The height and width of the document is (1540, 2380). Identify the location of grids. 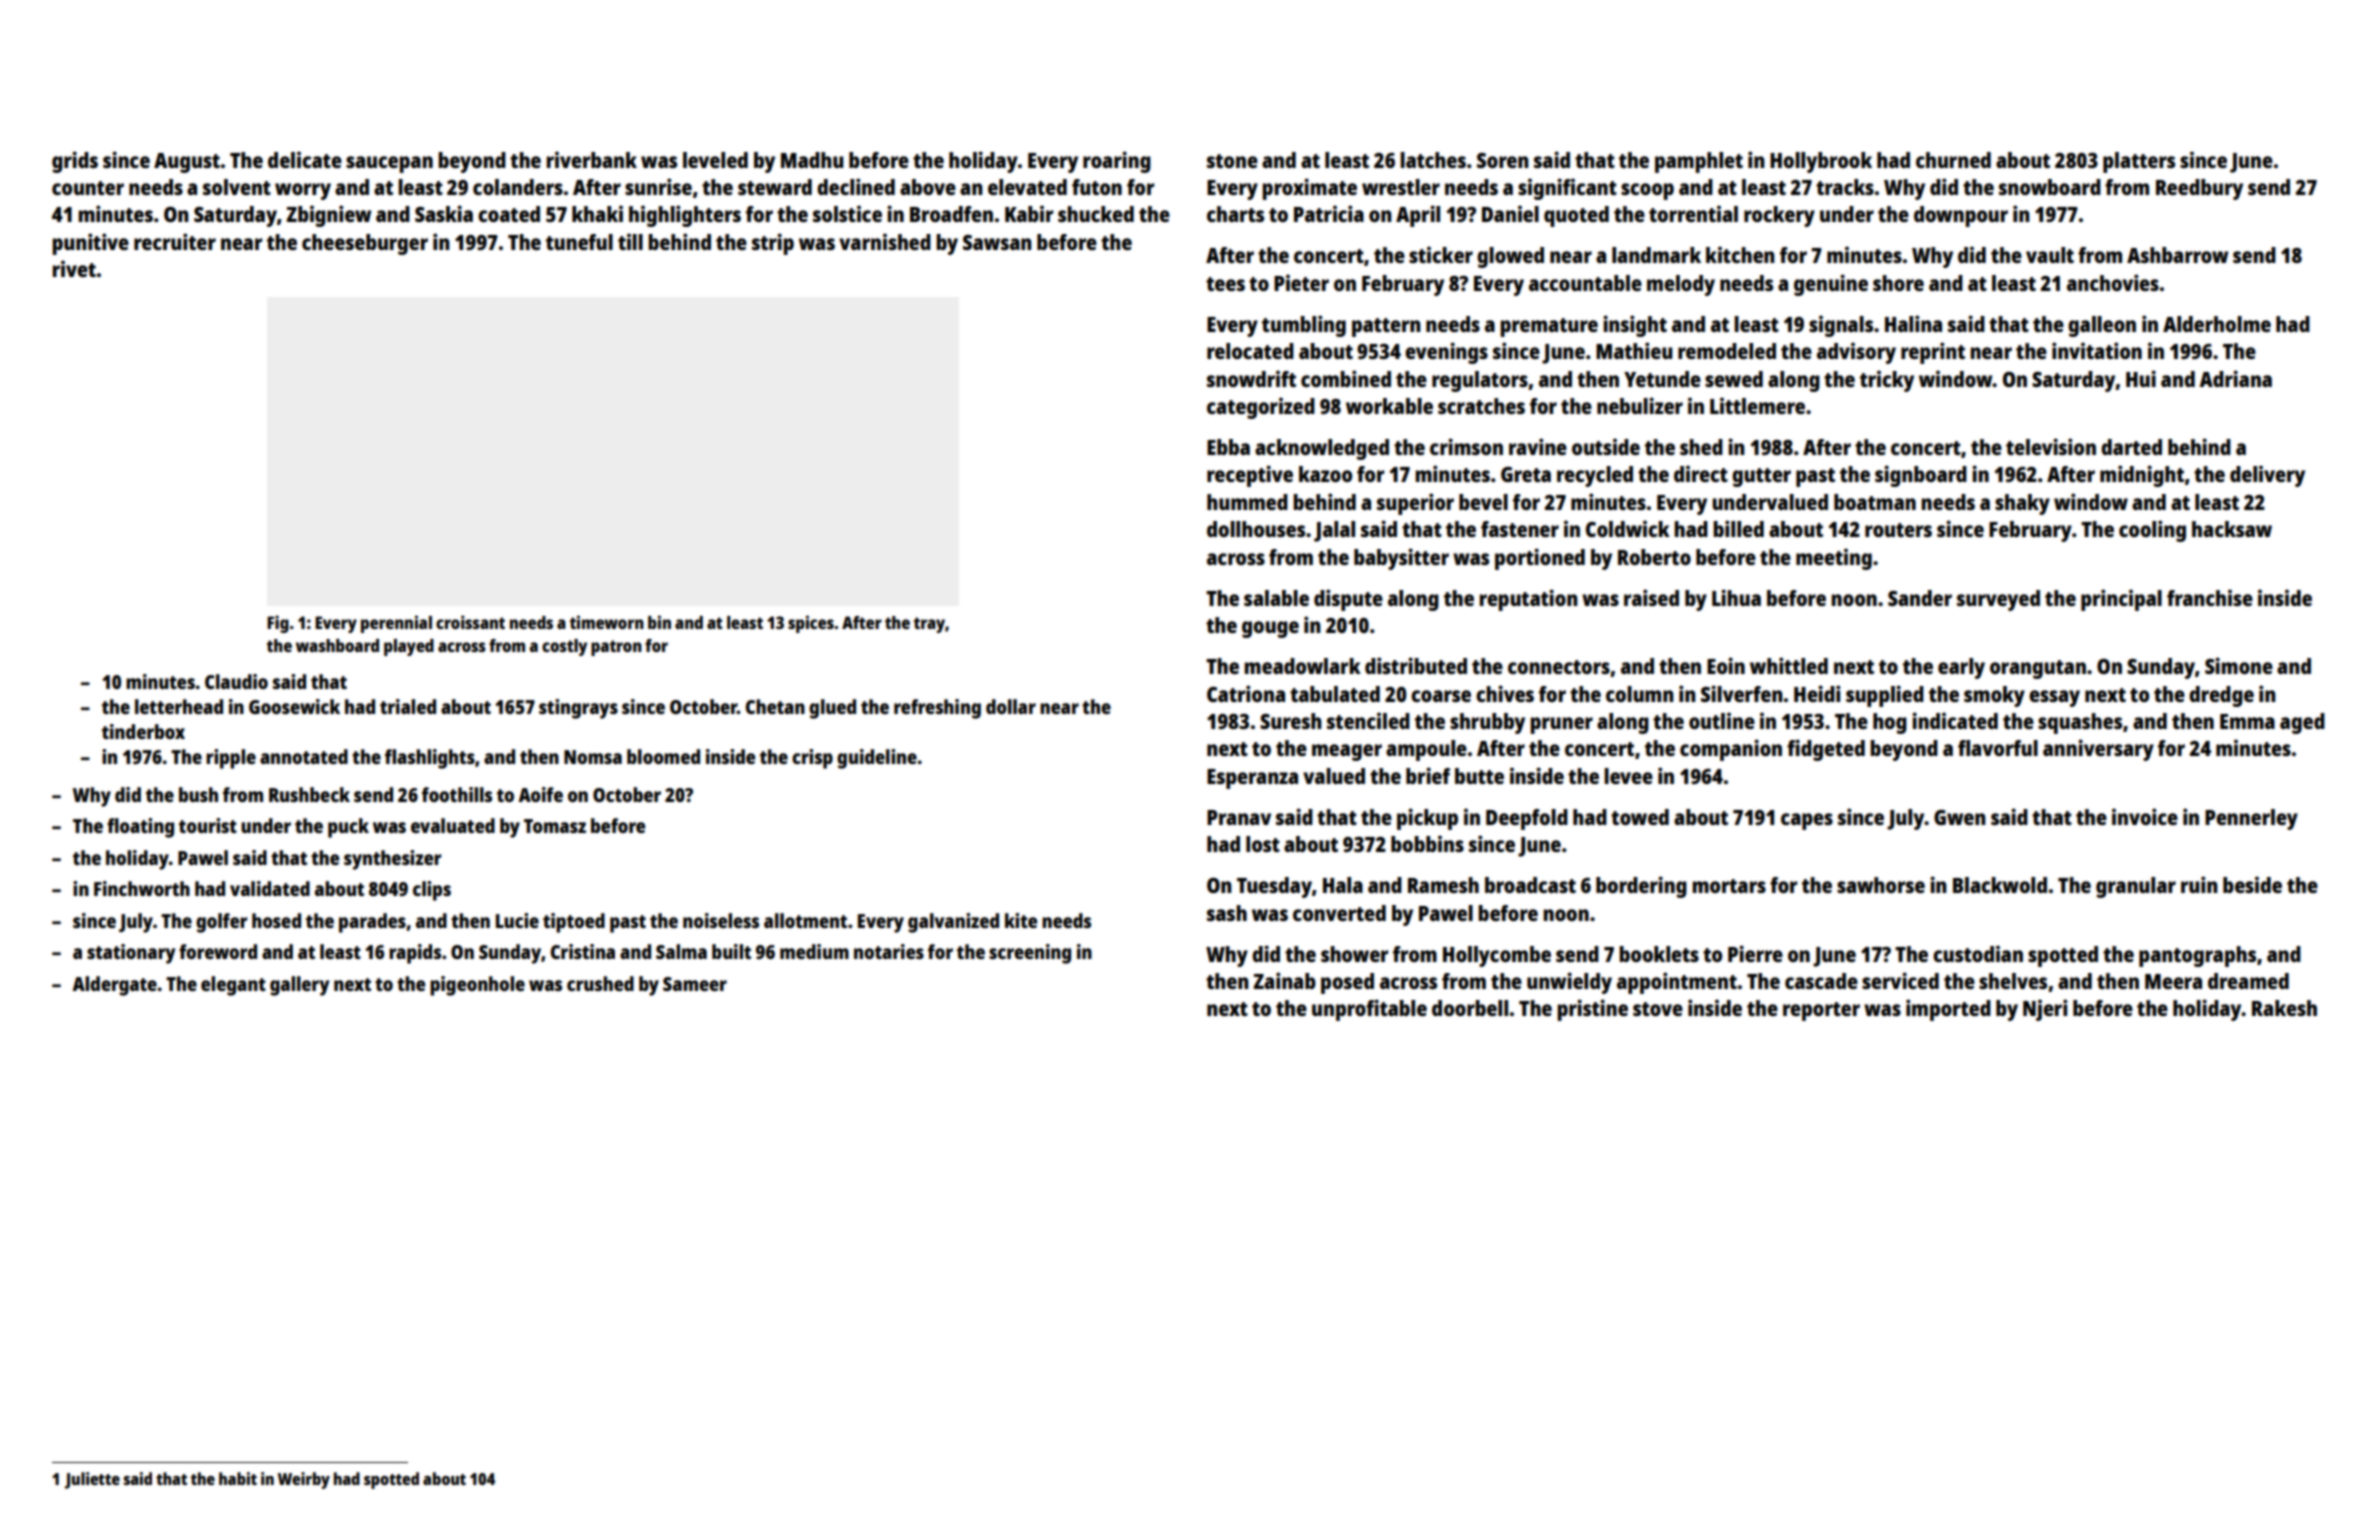
(75, 162).
